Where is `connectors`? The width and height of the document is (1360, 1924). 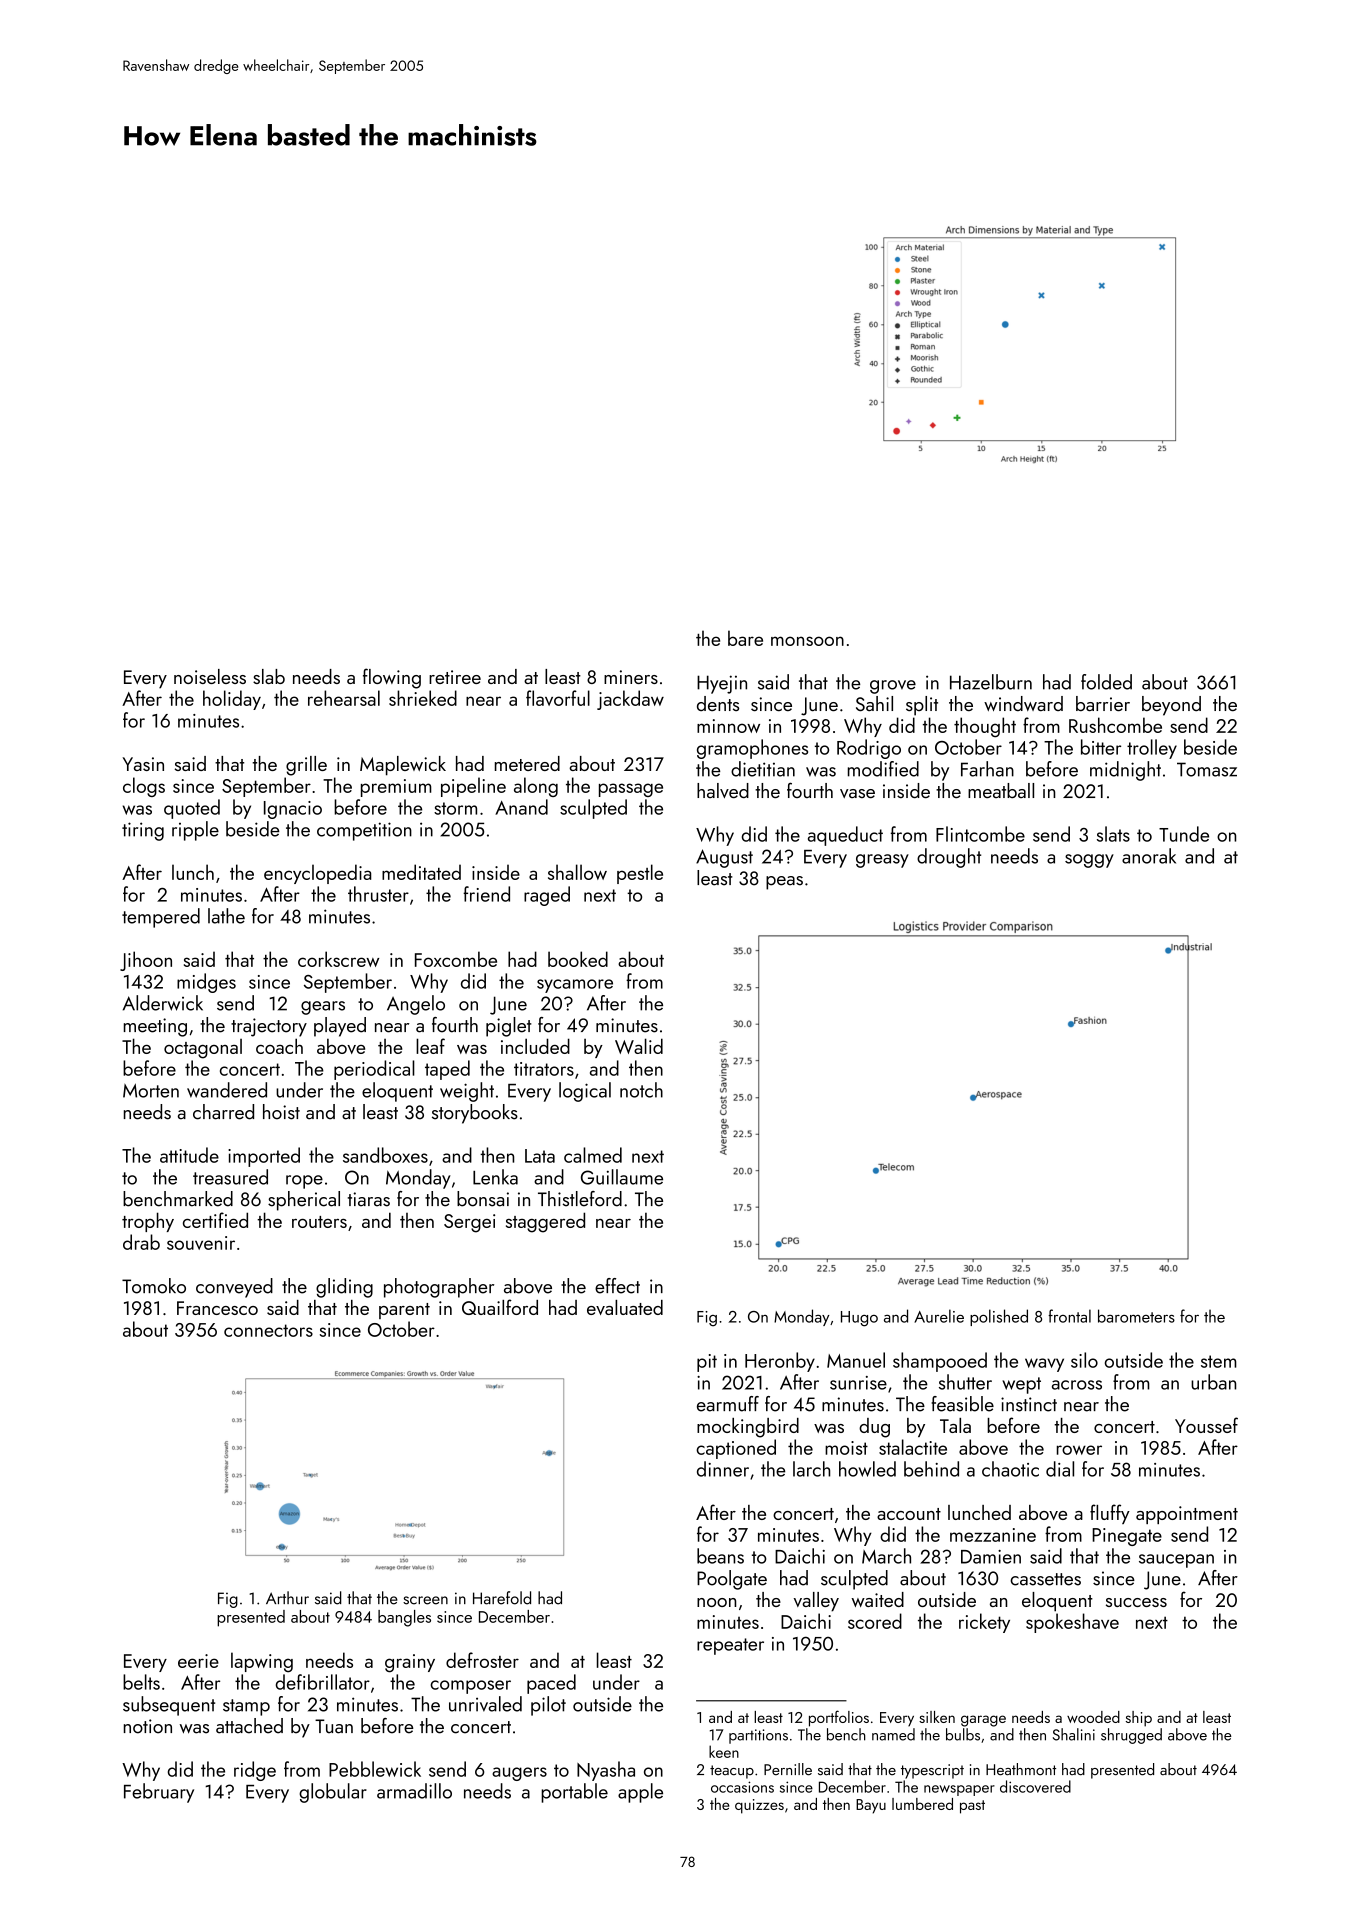
connectors is located at coordinates (268, 1330).
